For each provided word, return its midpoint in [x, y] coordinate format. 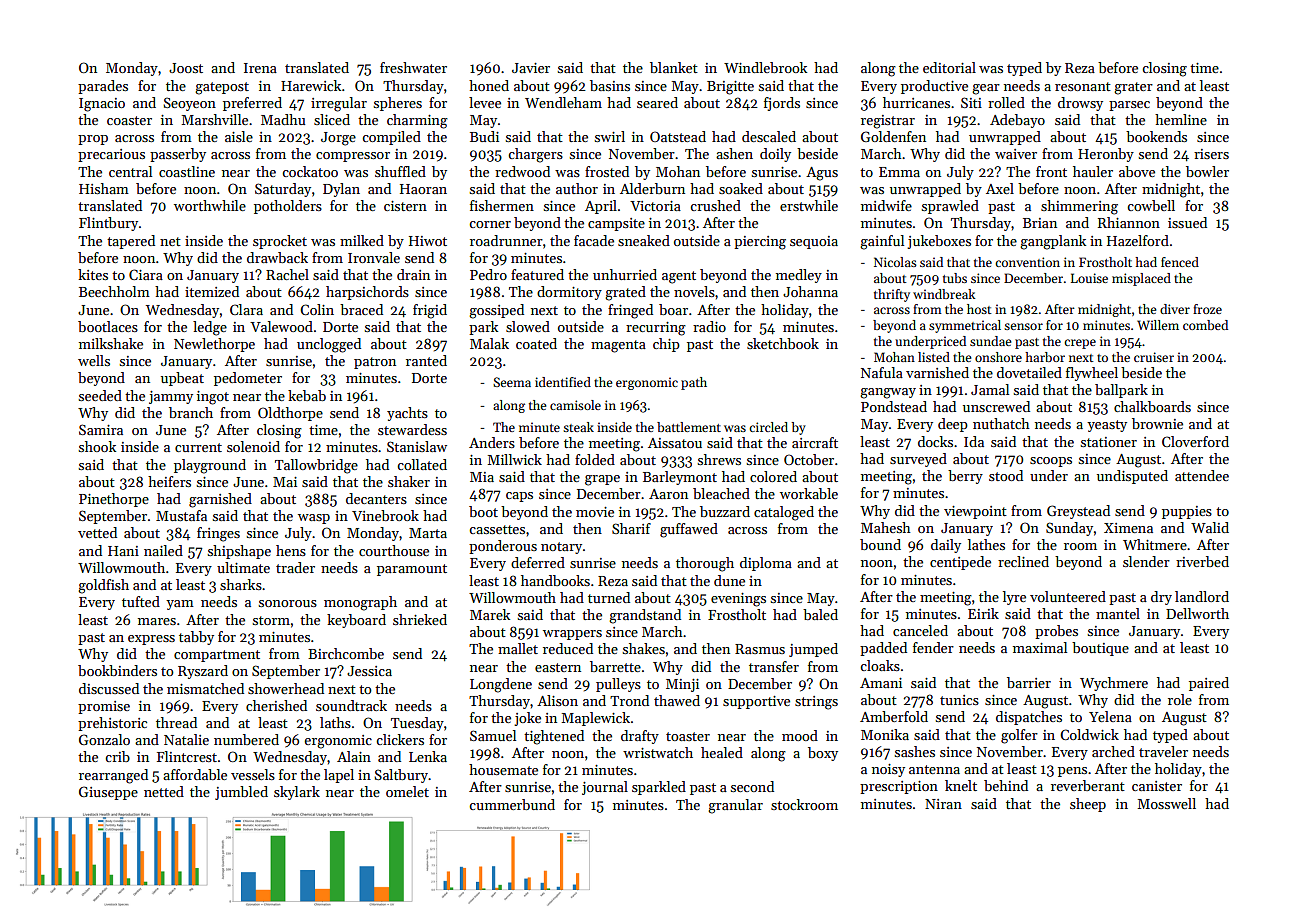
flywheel [1092, 374]
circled [768, 427]
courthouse [394, 550]
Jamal [990, 389]
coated [536, 343]
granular [735, 806]
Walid [1210, 527]
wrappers [572, 635]
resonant [1083, 86]
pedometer [248, 379]
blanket [674, 67]
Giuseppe [108, 793]
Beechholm [114, 291]
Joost [186, 68]
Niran [943, 804]
